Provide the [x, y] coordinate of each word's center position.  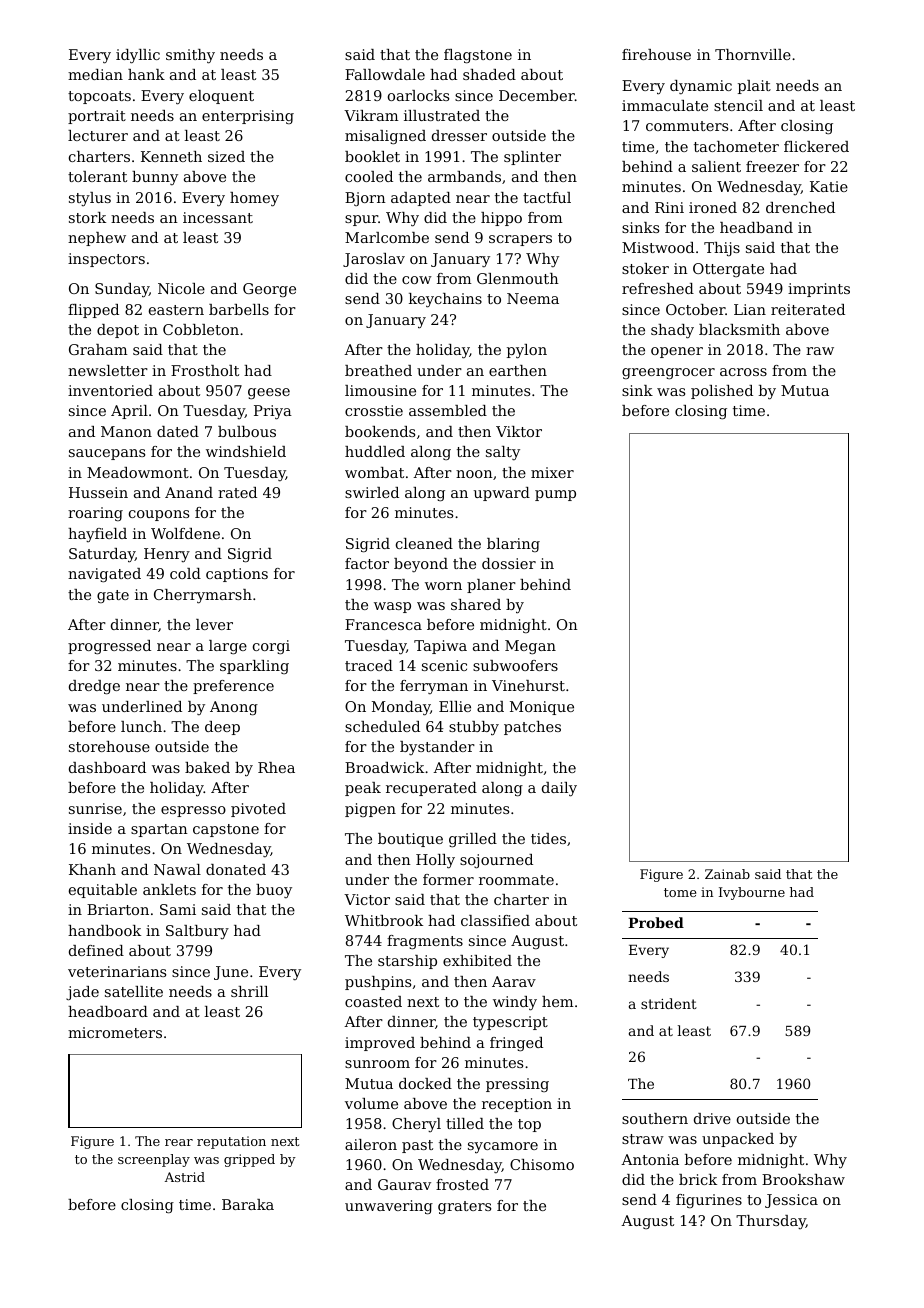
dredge [94, 687]
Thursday [771, 1222]
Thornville [753, 54]
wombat [374, 472]
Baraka [248, 1204]
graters [464, 1208]
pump [555, 495]
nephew [97, 239]
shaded [489, 74]
